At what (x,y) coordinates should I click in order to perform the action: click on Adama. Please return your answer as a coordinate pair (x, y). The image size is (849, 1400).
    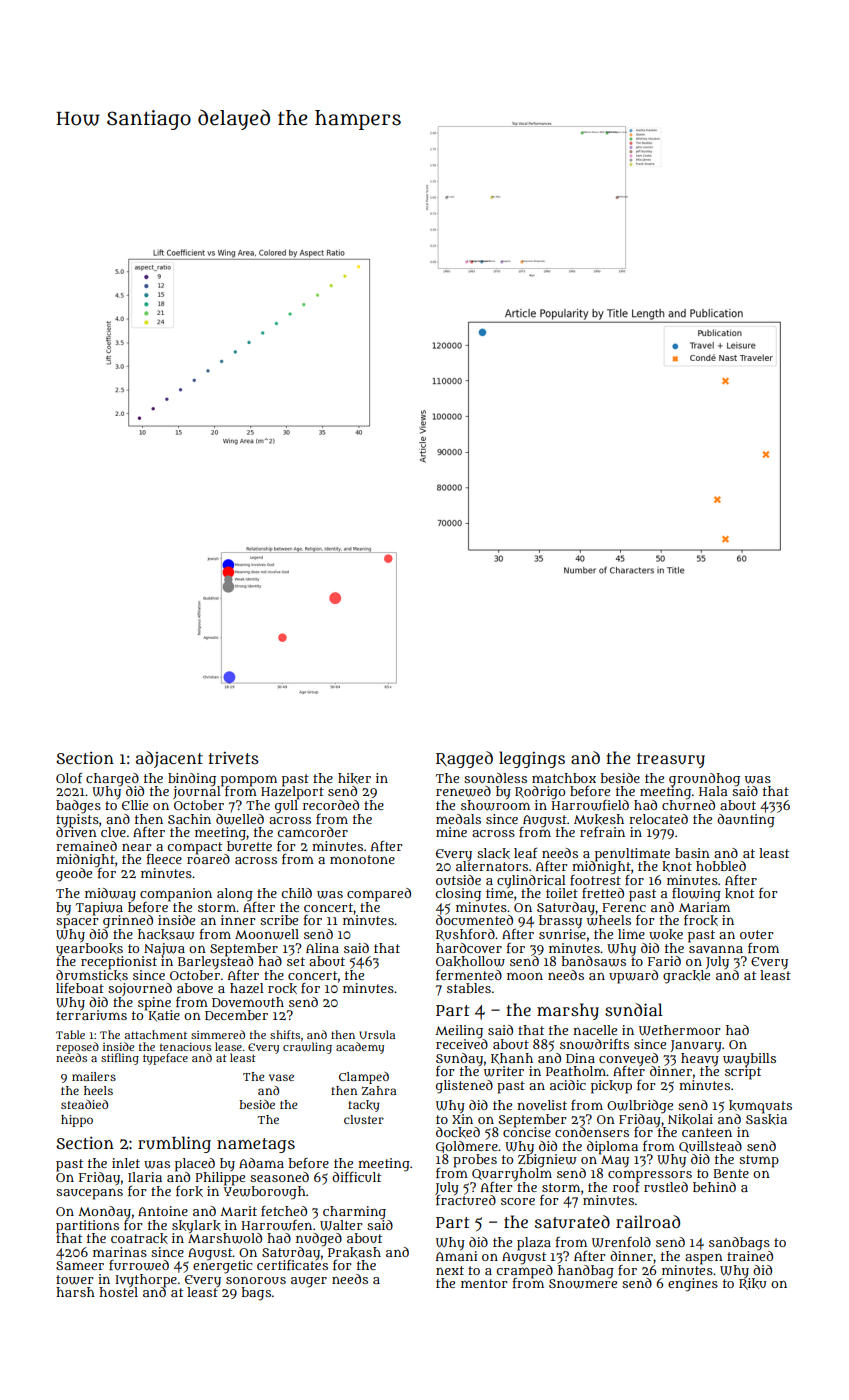
    Looking at the image, I should click on (261, 1163).
